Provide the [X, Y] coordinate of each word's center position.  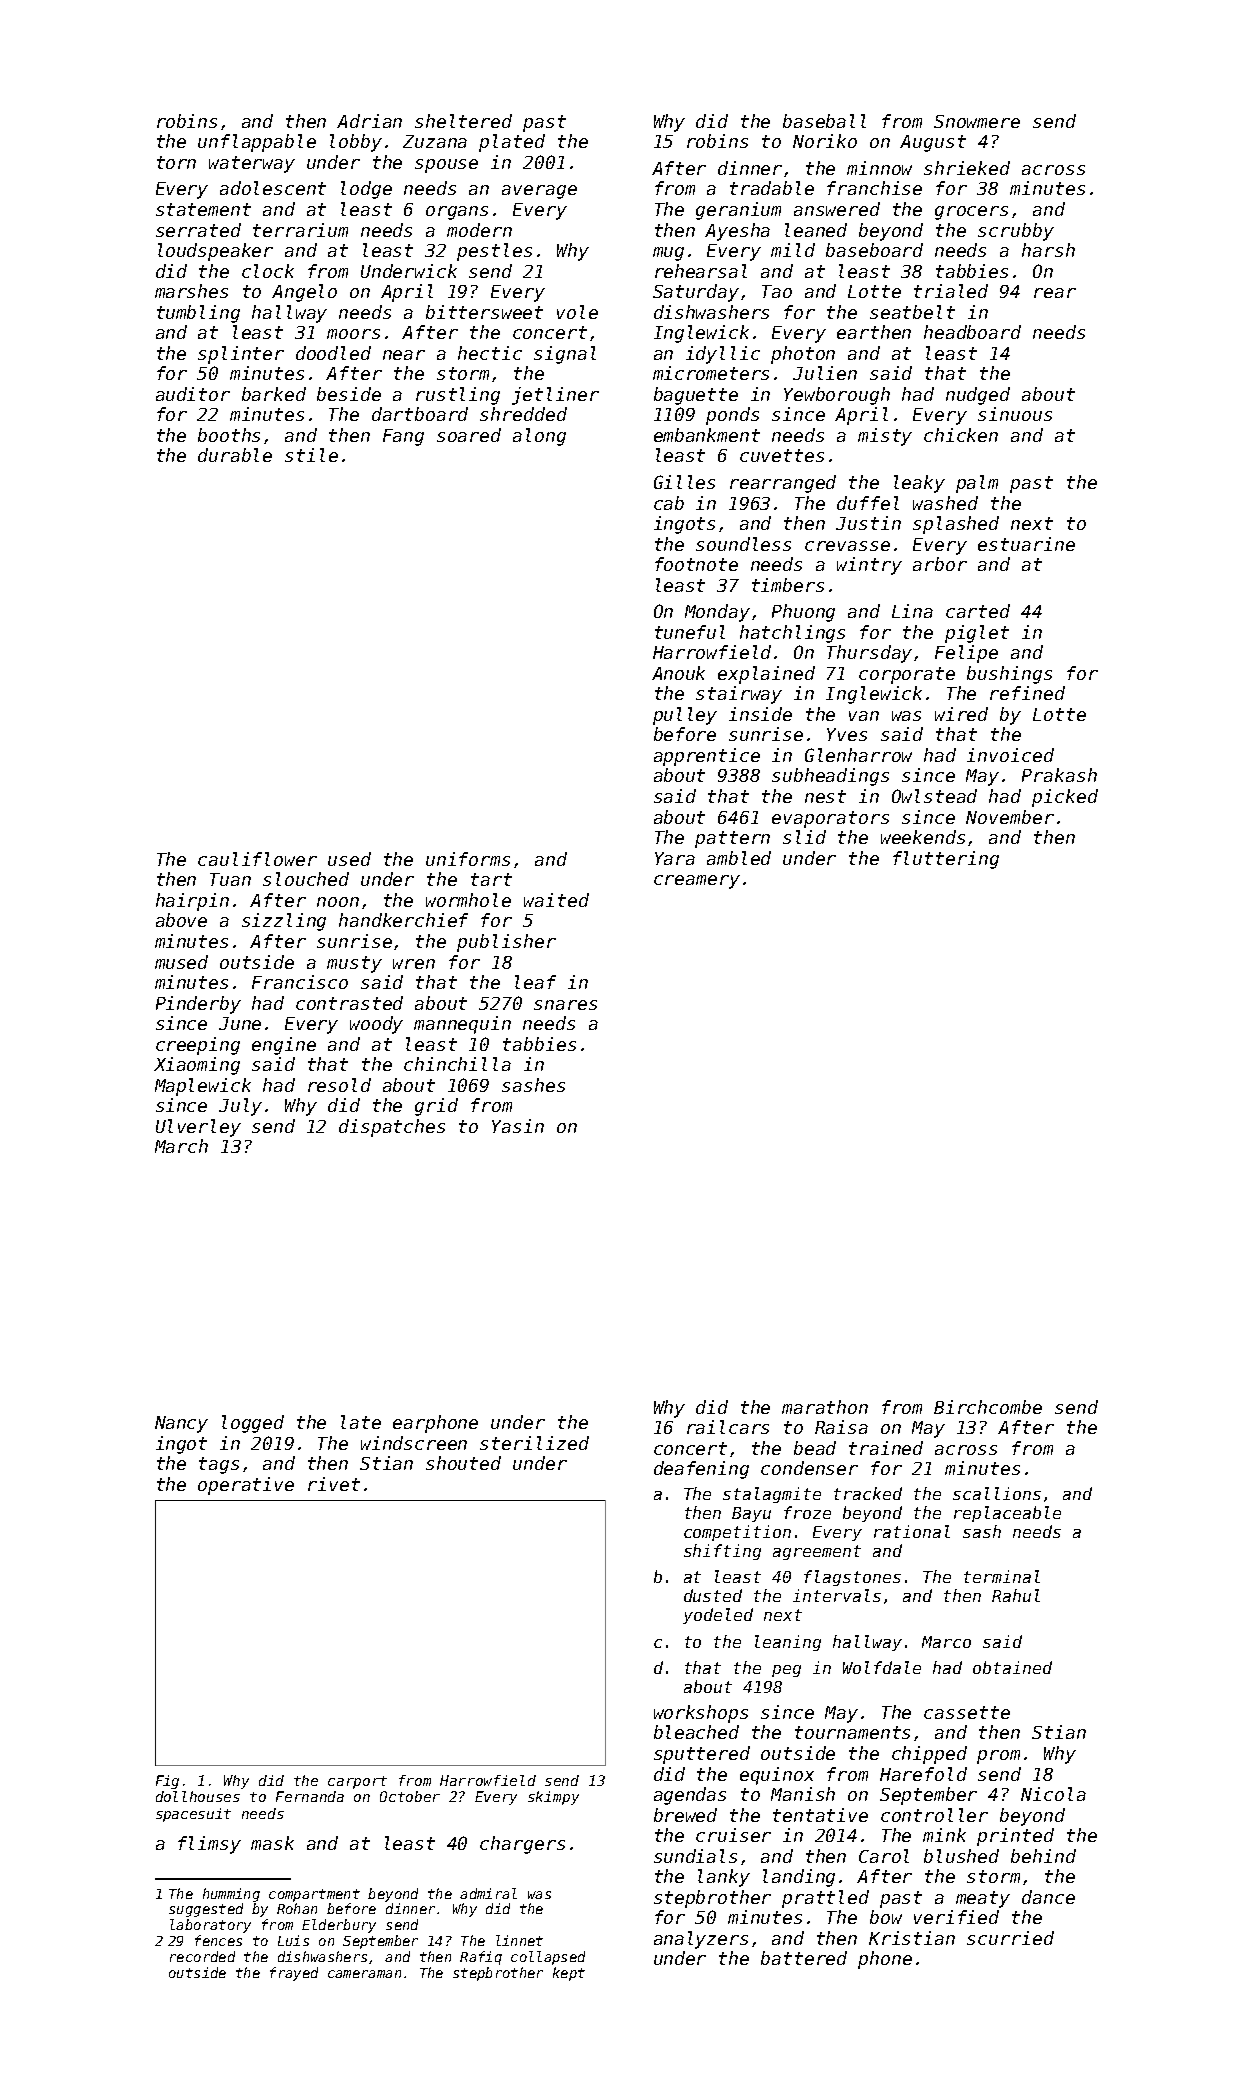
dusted [713, 1595]
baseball [824, 121]
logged [253, 1424]
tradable [772, 188]
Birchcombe [988, 1407]
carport [357, 1782]
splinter [241, 355]
